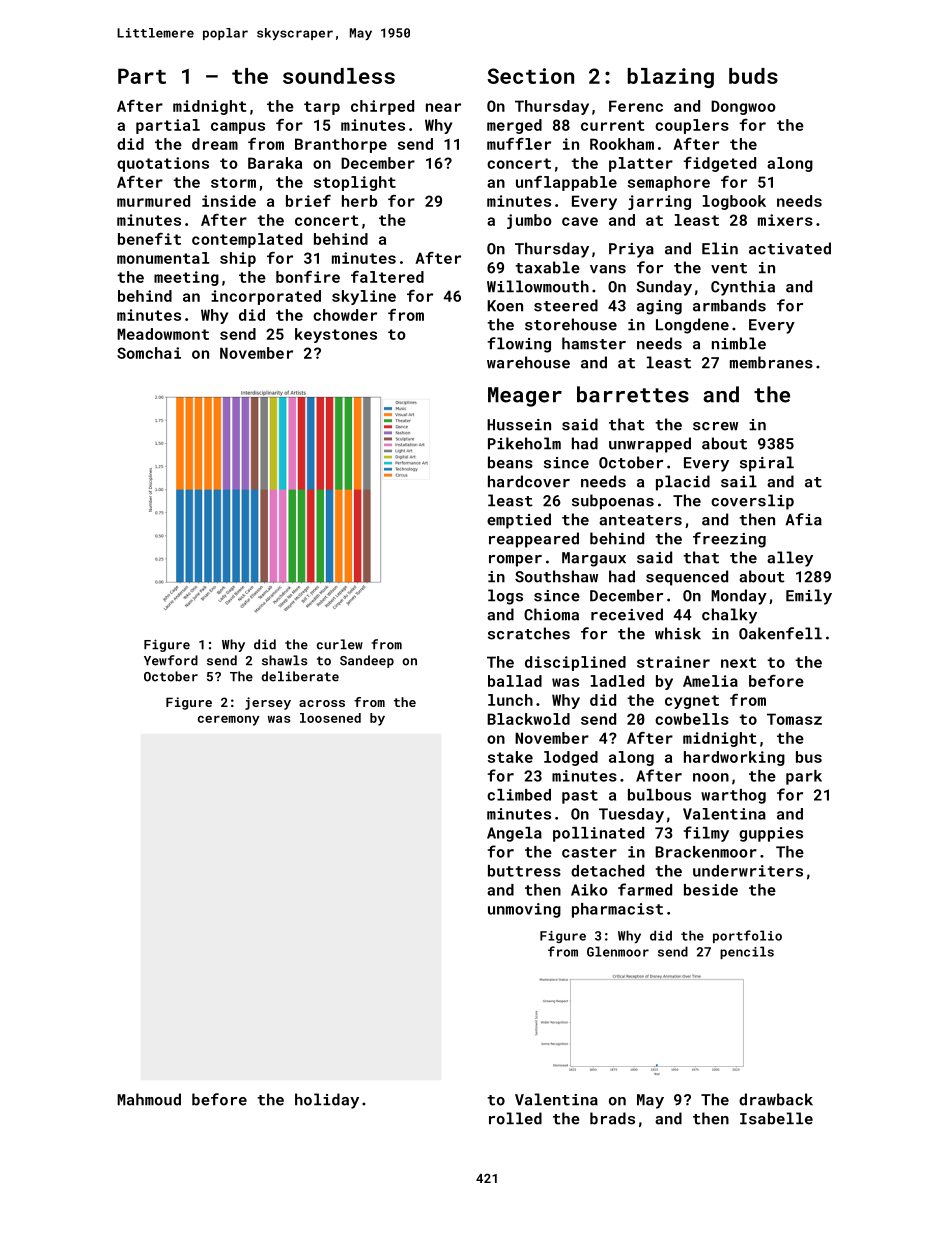 The height and width of the image is (1233, 952). I want to click on rolled, so click(515, 1118).
